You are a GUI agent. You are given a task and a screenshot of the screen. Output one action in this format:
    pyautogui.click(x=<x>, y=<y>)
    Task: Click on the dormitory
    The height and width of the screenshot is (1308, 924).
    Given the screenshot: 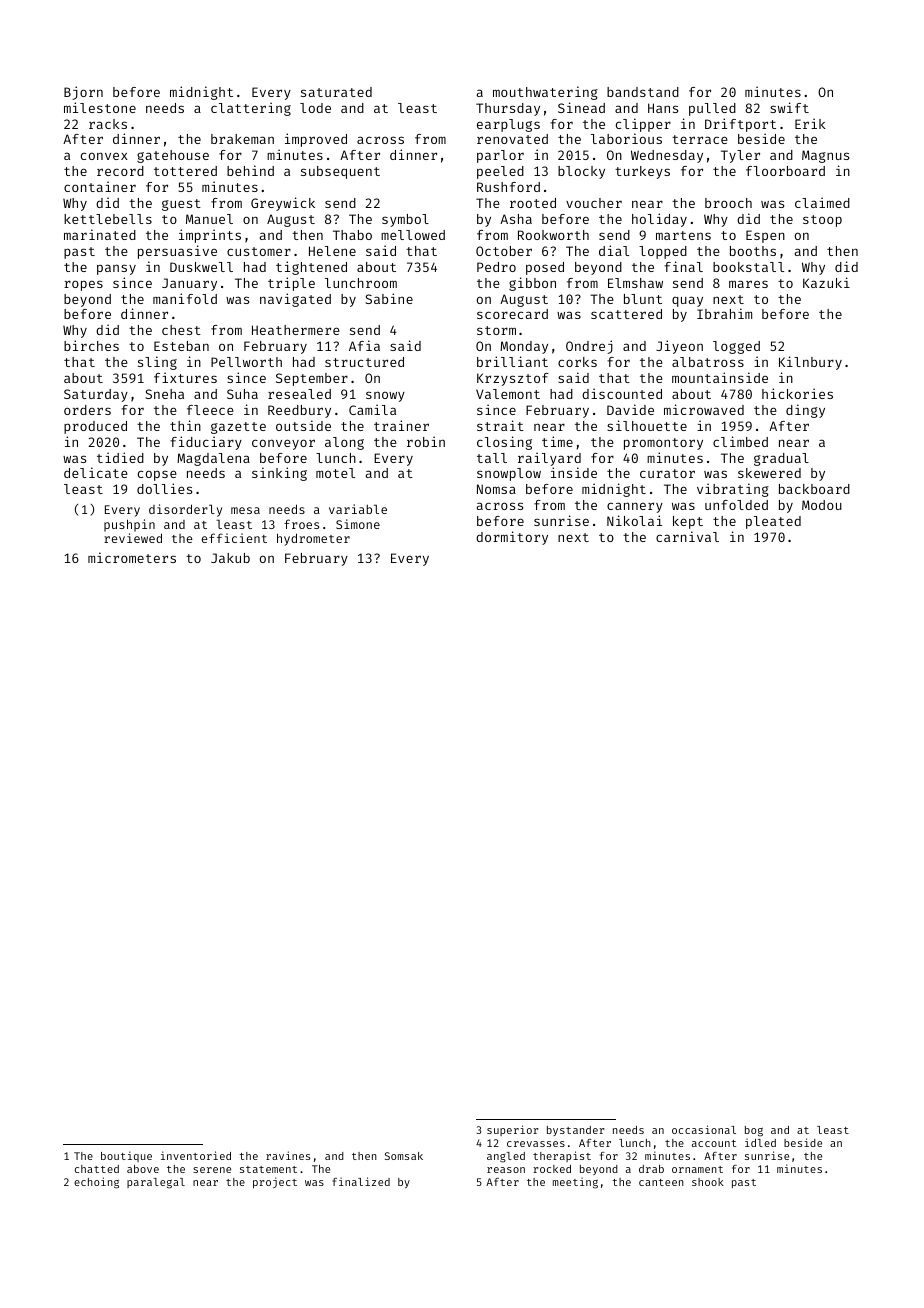 What is the action you would take?
    pyautogui.click(x=512, y=538)
